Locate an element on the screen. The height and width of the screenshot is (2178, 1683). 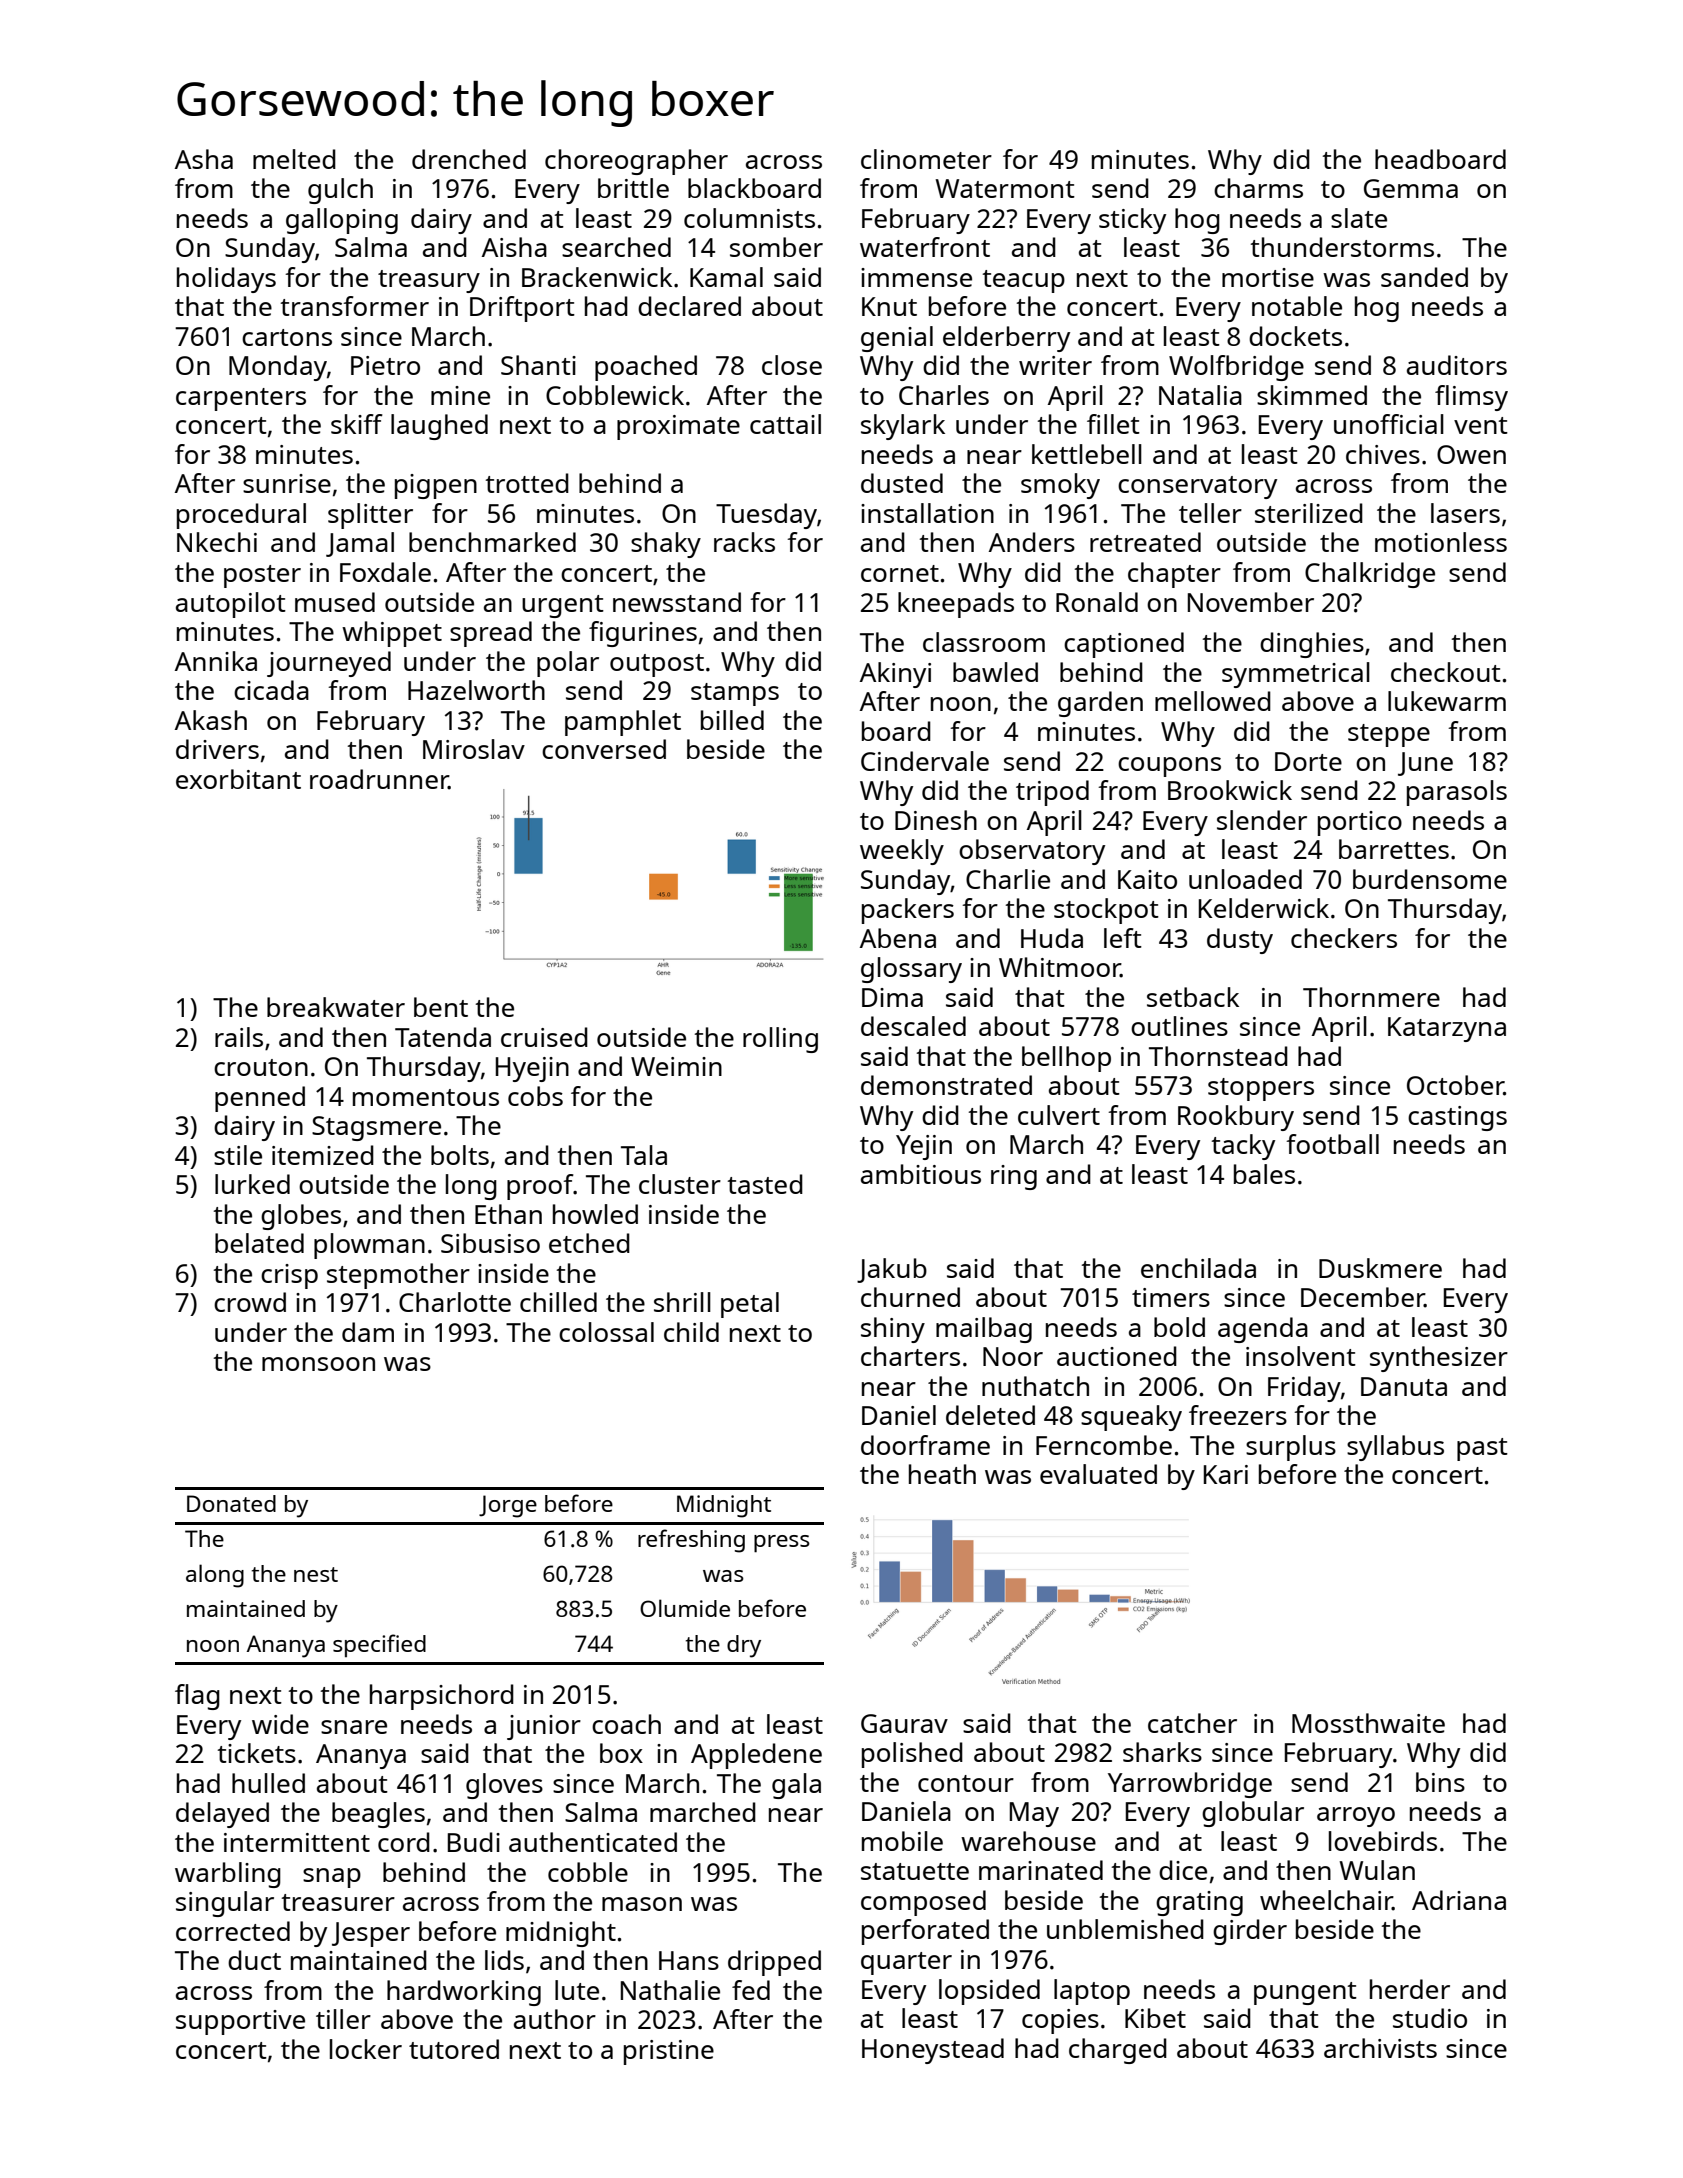
Budi is located at coordinates (474, 1842).
